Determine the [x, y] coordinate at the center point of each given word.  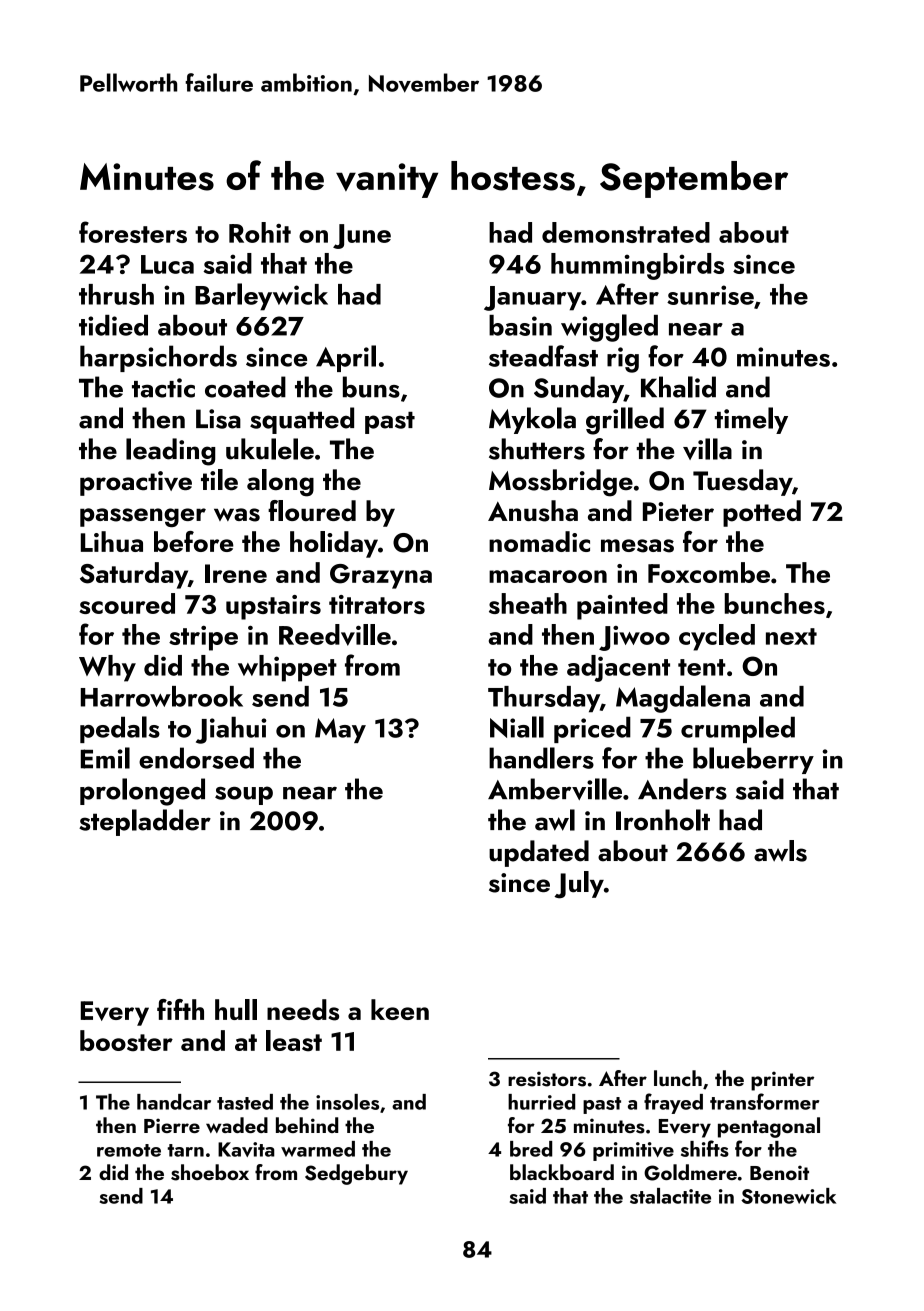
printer [782, 1081]
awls [780, 851]
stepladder [145, 822]
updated [539, 853]
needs [303, 1010]
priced [592, 729]
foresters [133, 232]
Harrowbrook [162, 696]
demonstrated [626, 232]
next [791, 636]
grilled [625, 421]
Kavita [246, 1149]
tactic [163, 388]
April [346, 358]
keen [400, 1009]
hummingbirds [637, 266]
